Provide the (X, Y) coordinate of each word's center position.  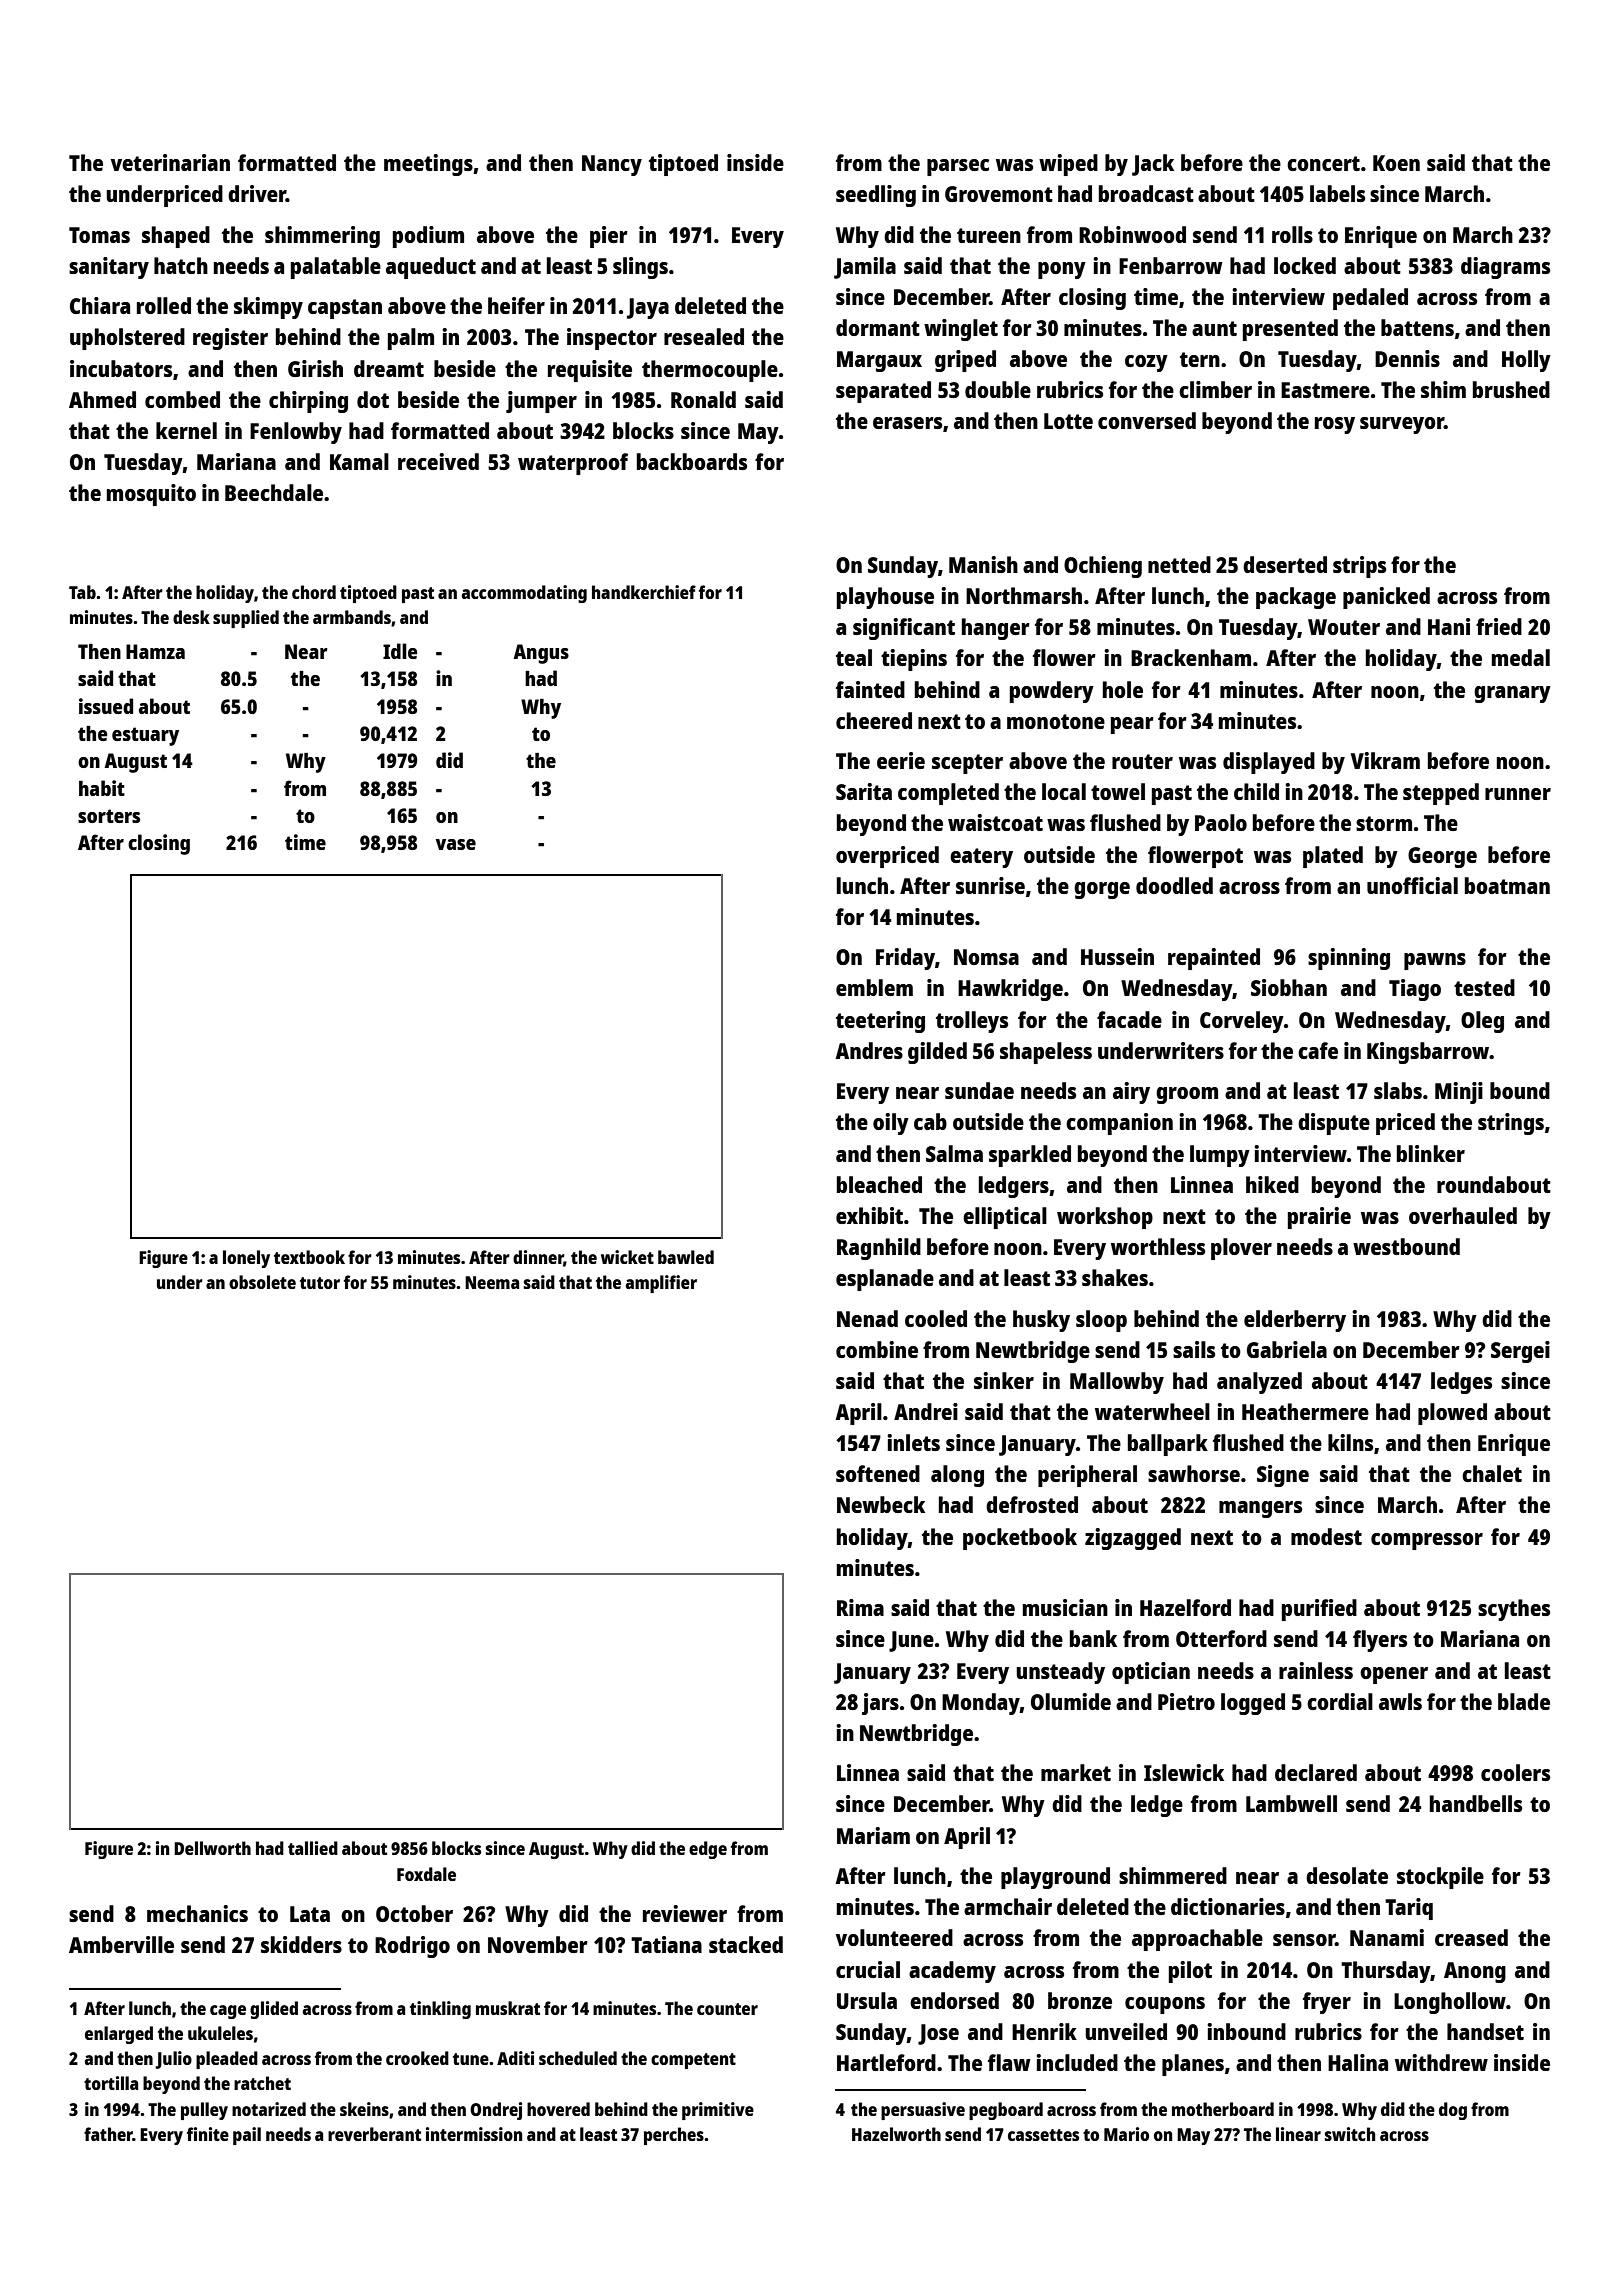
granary (1512, 694)
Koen (1396, 163)
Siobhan (1289, 987)
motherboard (1223, 2109)
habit (102, 788)
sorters (109, 816)
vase (455, 844)
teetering (880, 1022)
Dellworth (212, 1848)
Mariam (873, 1835)
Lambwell (1291, 1803)
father (108, 2134)
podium (428, 237)
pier (609, 237)
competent (693, 2061)
